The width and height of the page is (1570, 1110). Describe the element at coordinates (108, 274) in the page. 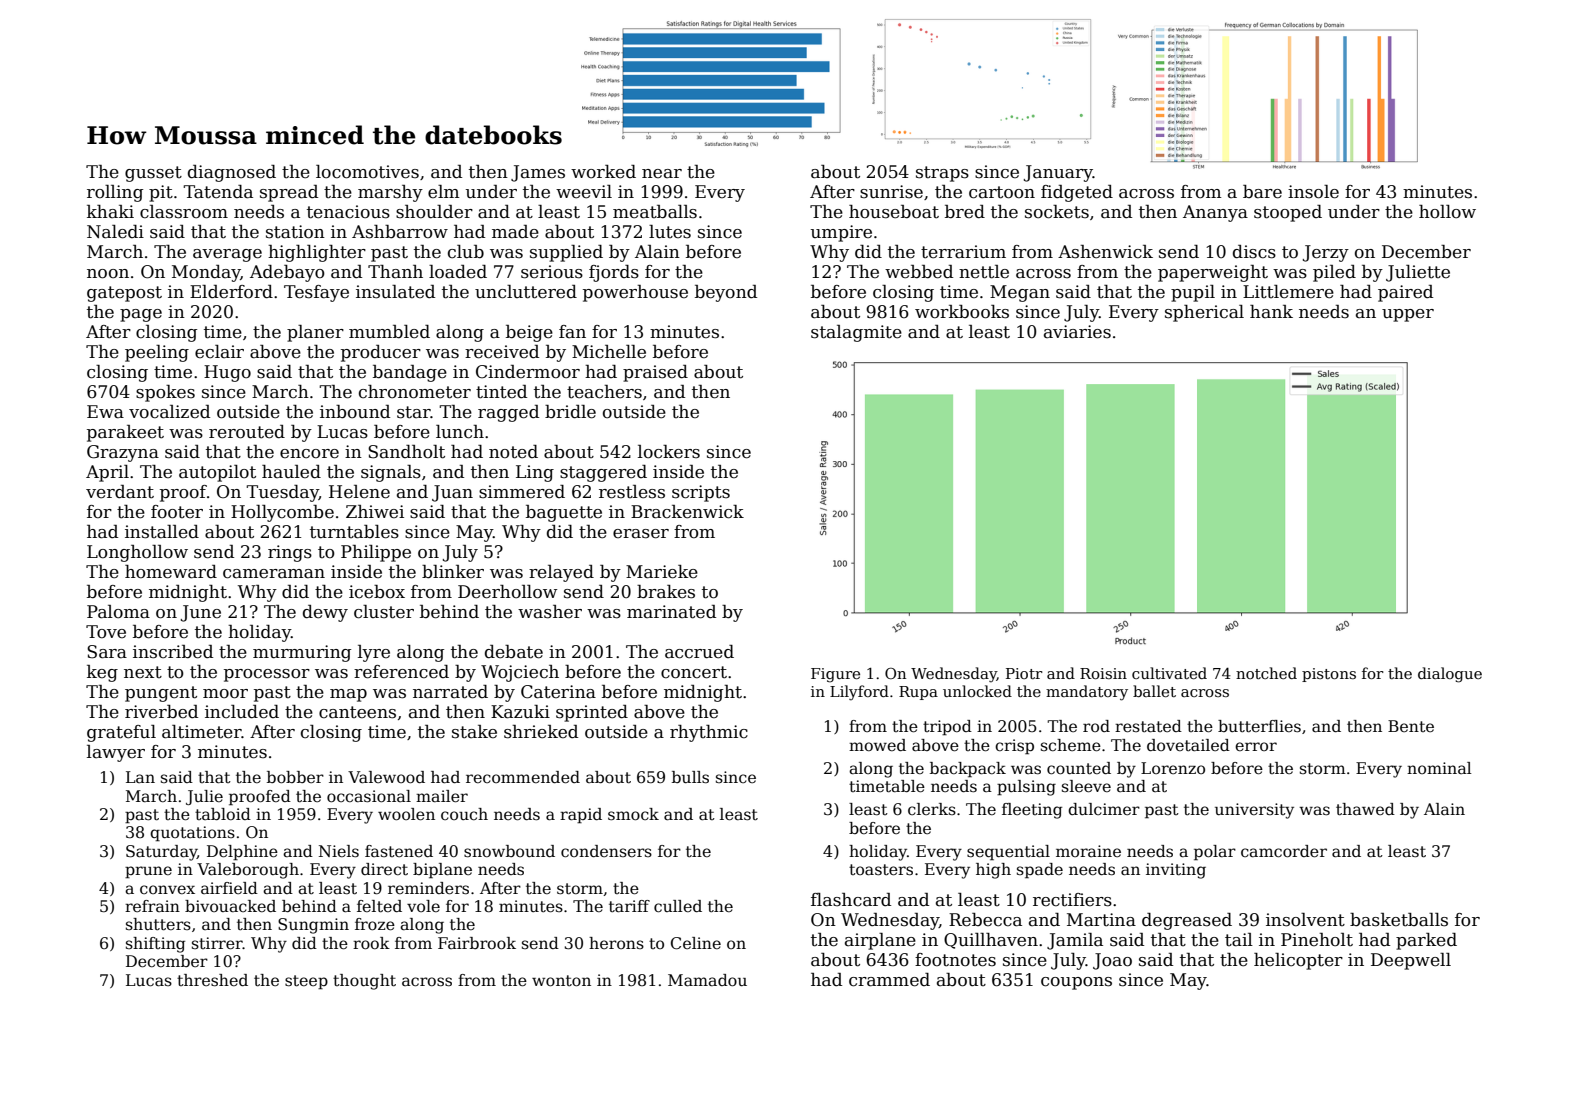

I see `noon` at that location.
